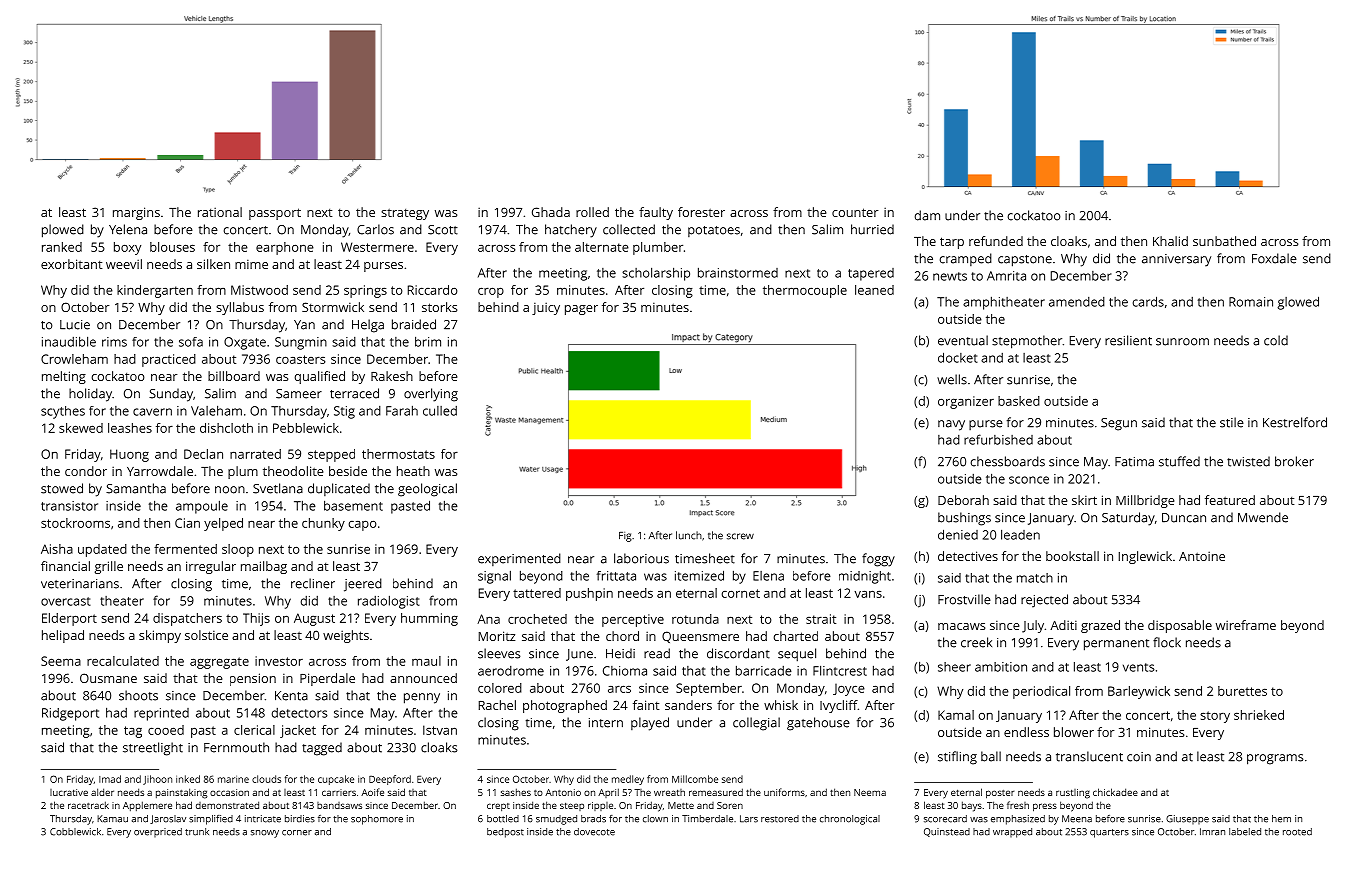  I want to click on shrieked, so click(1259, 715).
